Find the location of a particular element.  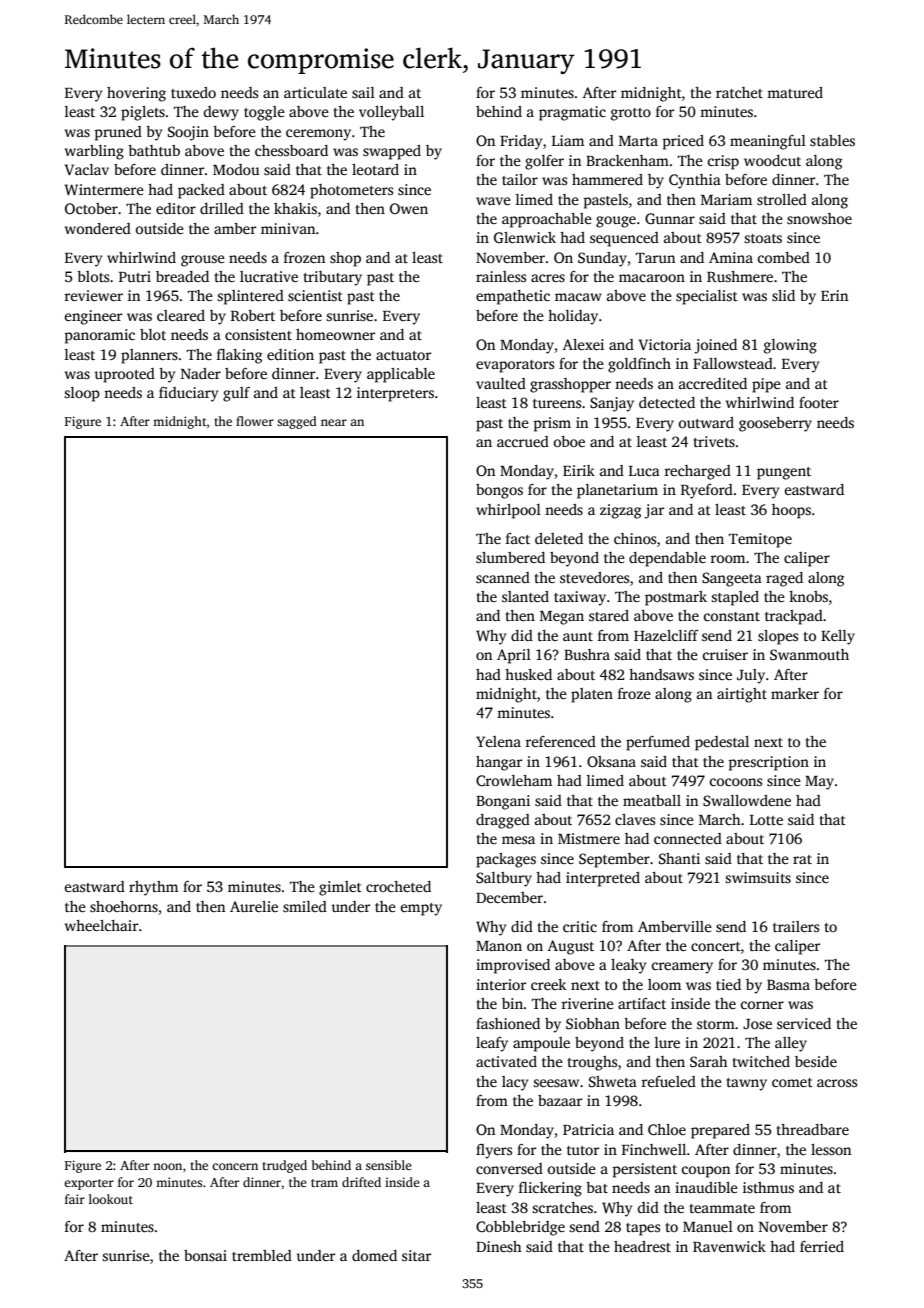

exporter is located at coordinates (89, 1184).
